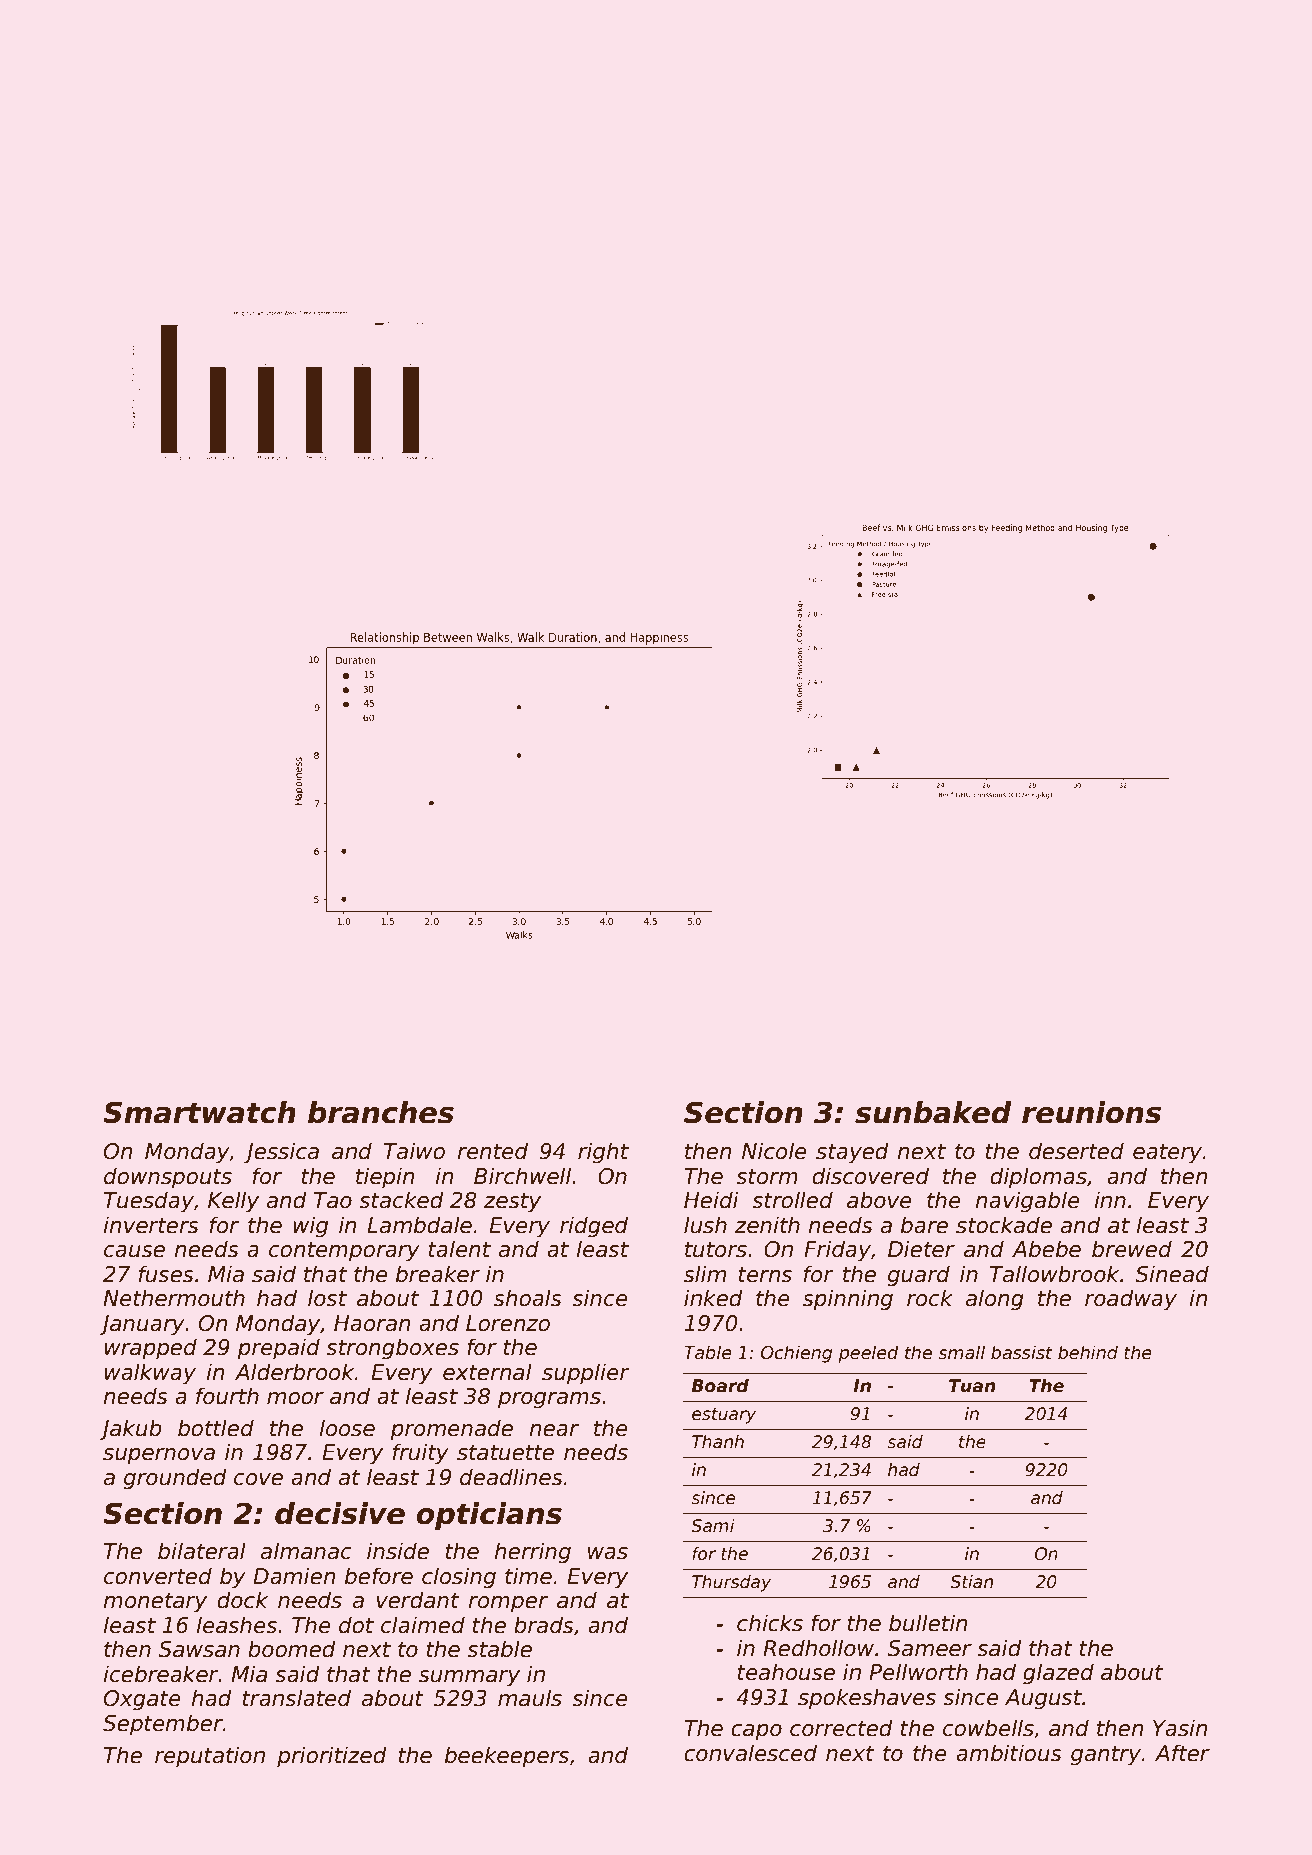  What do you see at coordinates (933, 1112) in the screenshot?
I see `sunbaked` at bounding box center [933, 1112].
